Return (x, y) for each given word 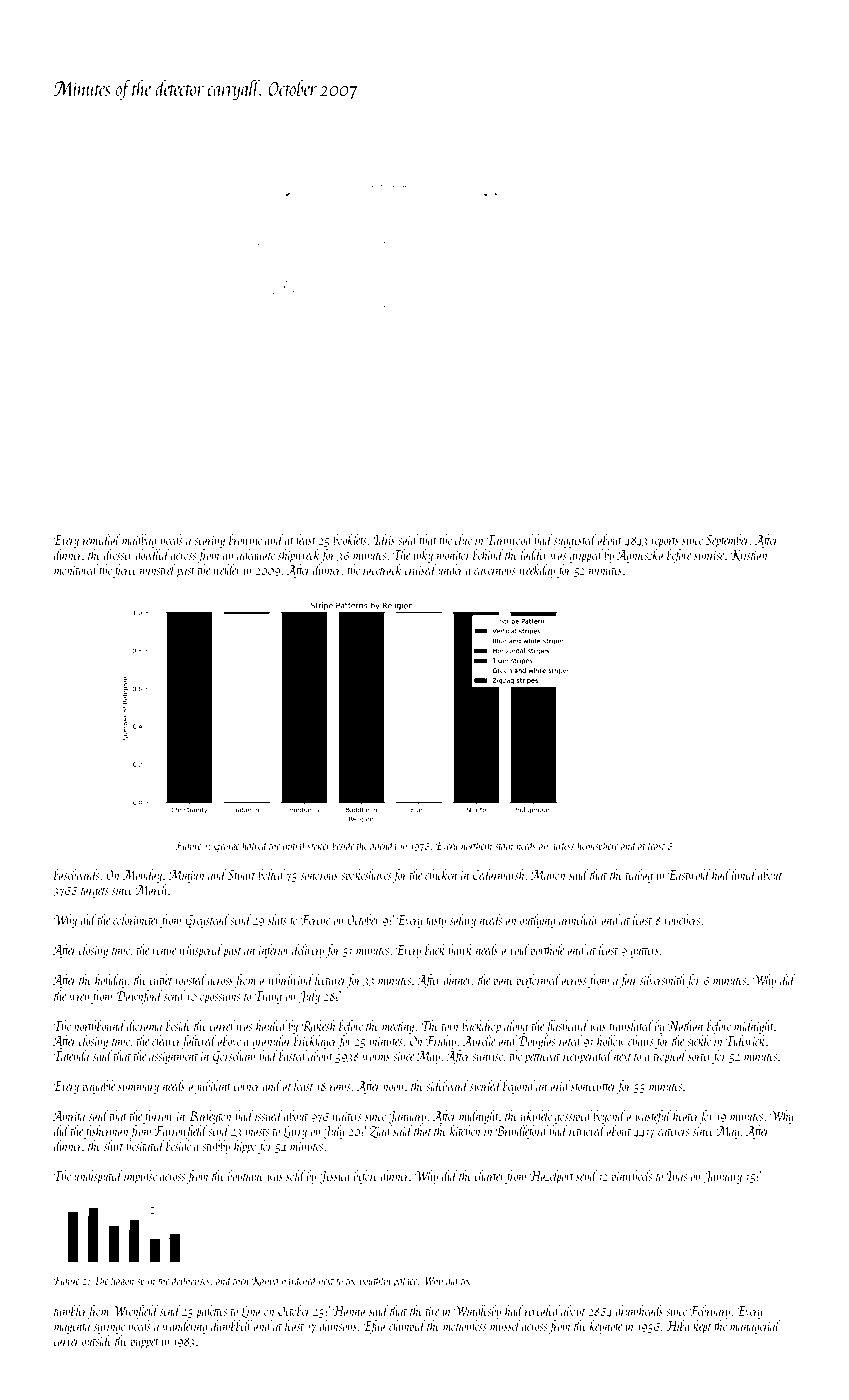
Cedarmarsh (499, 874)
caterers (673, 1132)
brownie (245, 539)
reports (665, 543)
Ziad (381, 1131)
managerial (755, 1327)
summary (138, 1089)
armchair (579, 919)
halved (255, 845)
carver (67, 1342)
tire (432, 1311)
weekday (537, 571)
